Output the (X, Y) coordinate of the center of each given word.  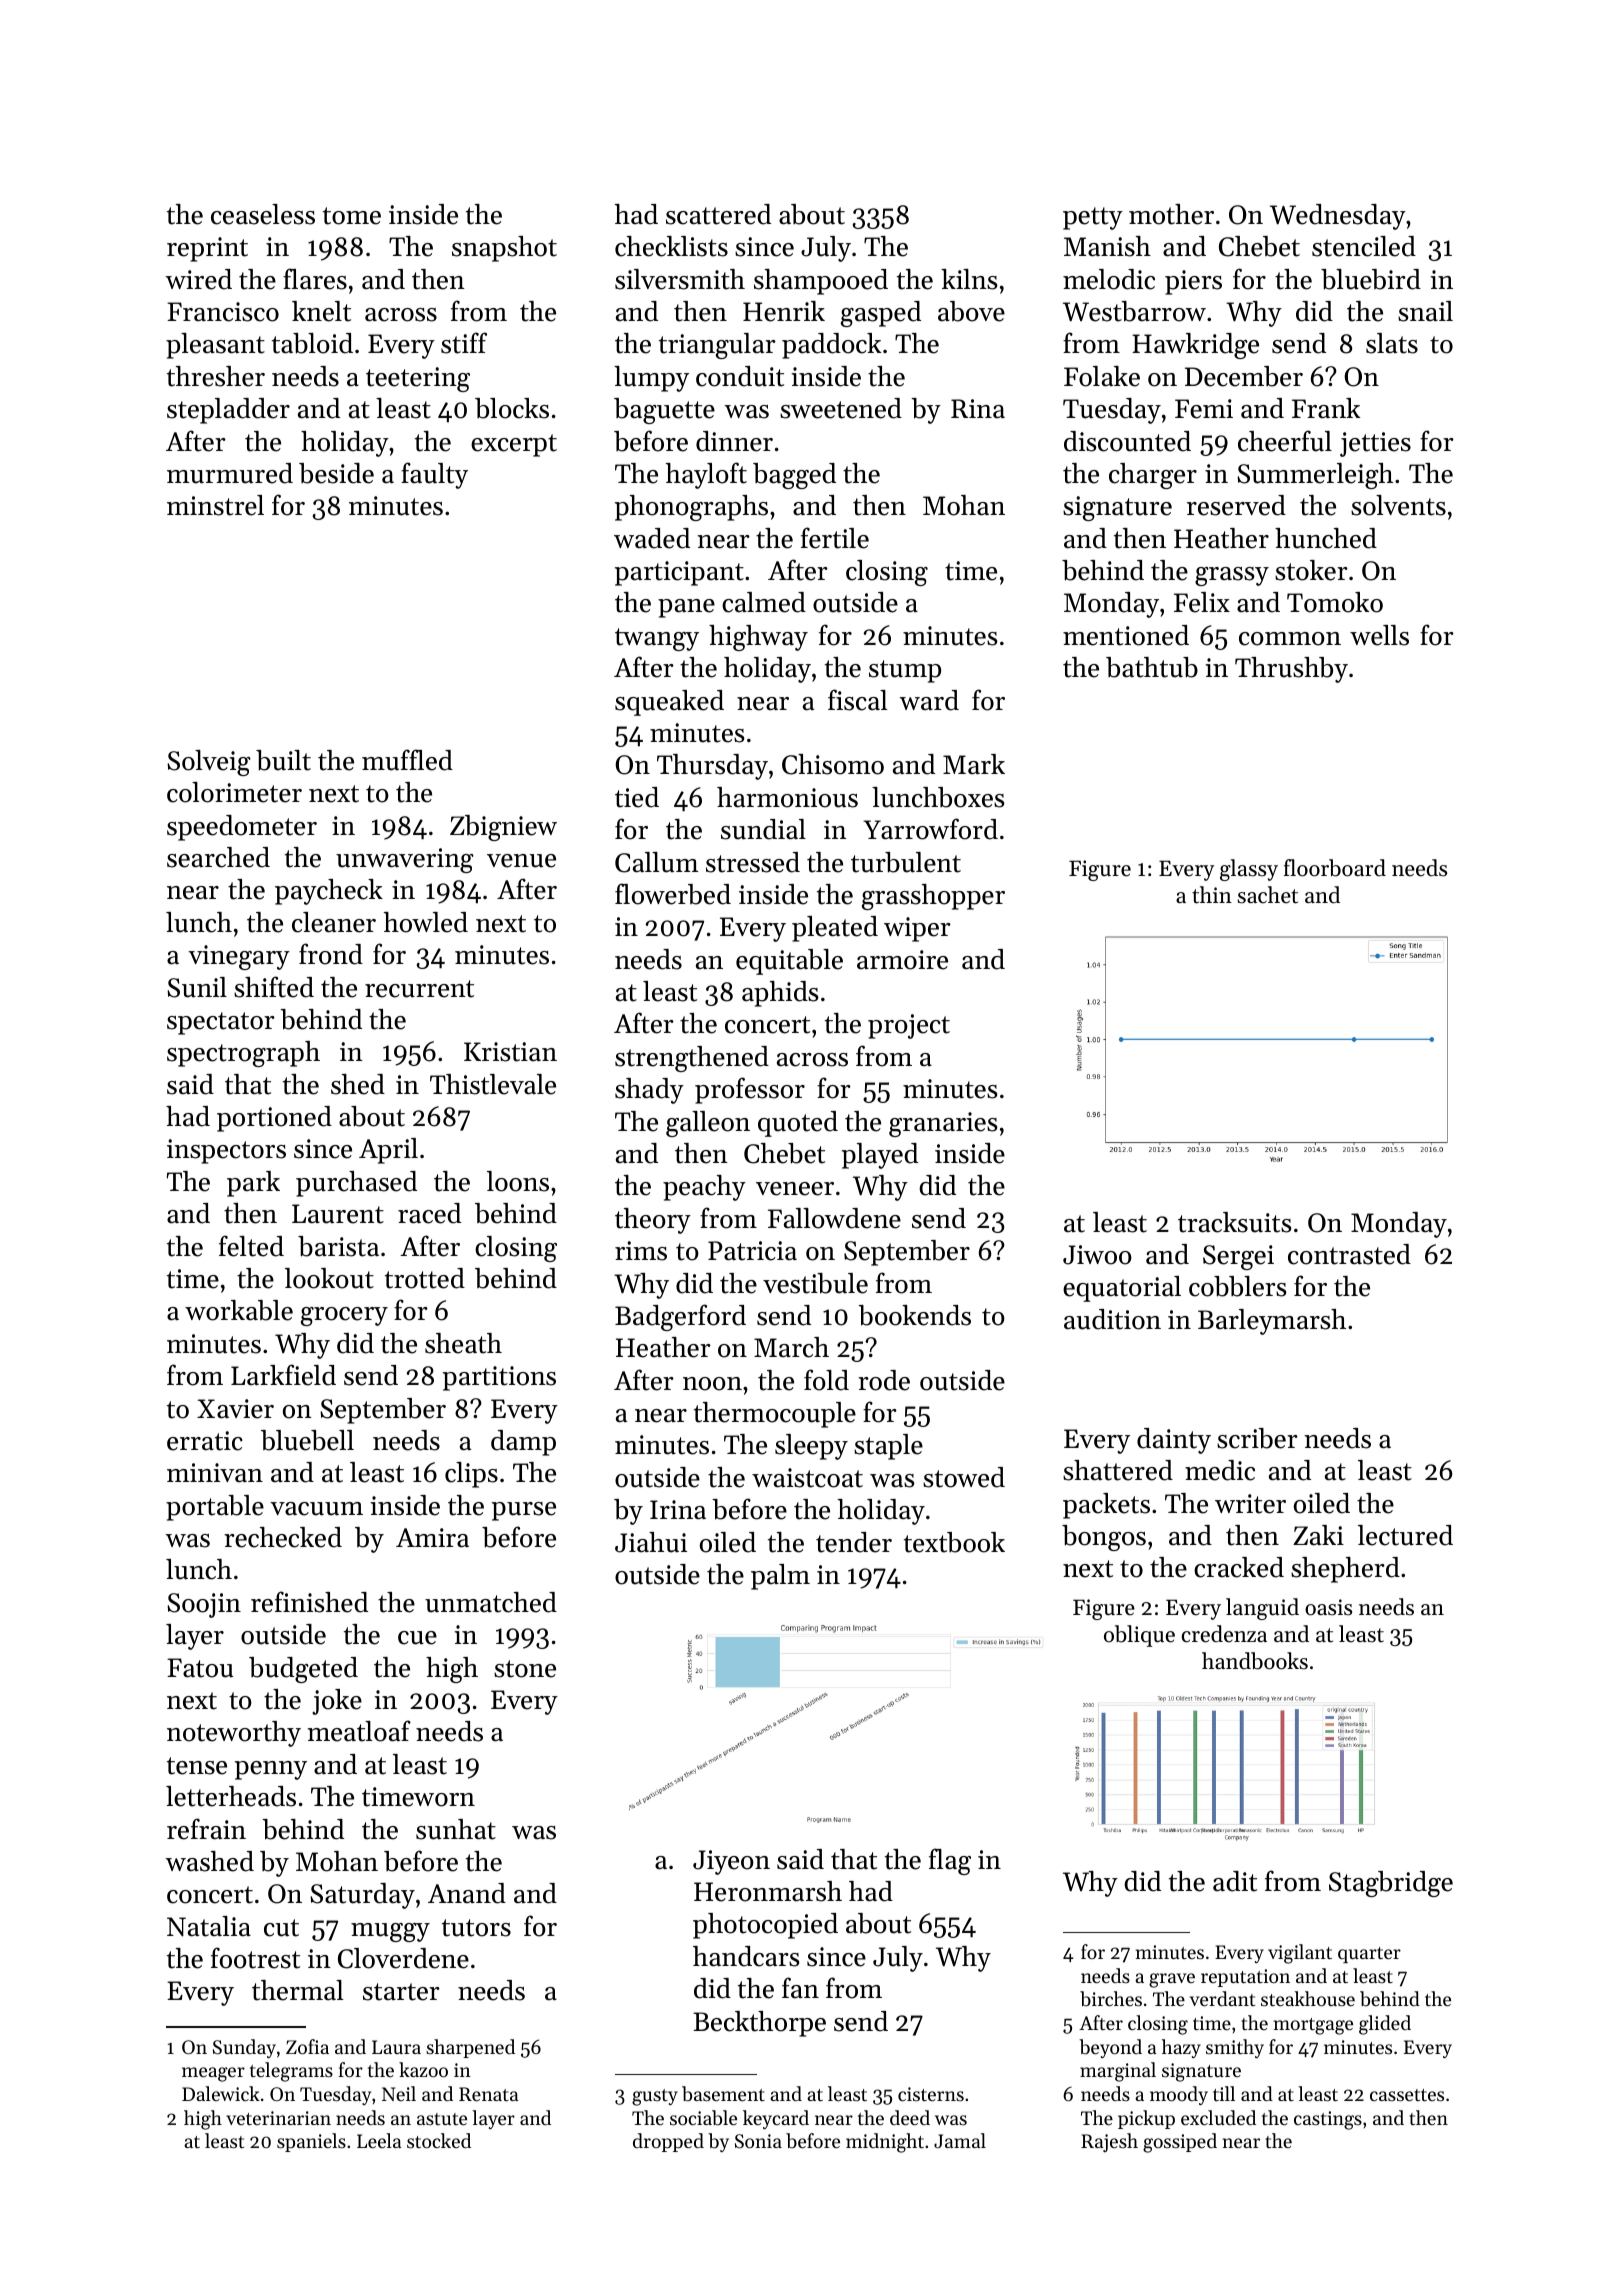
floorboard (1335, 868)
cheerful (1285, 441)
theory (653, 1221)
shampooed (821, 282)
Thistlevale (493, 1084)
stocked (439, 2140)
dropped (668, 2142)
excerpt (514, 445)
